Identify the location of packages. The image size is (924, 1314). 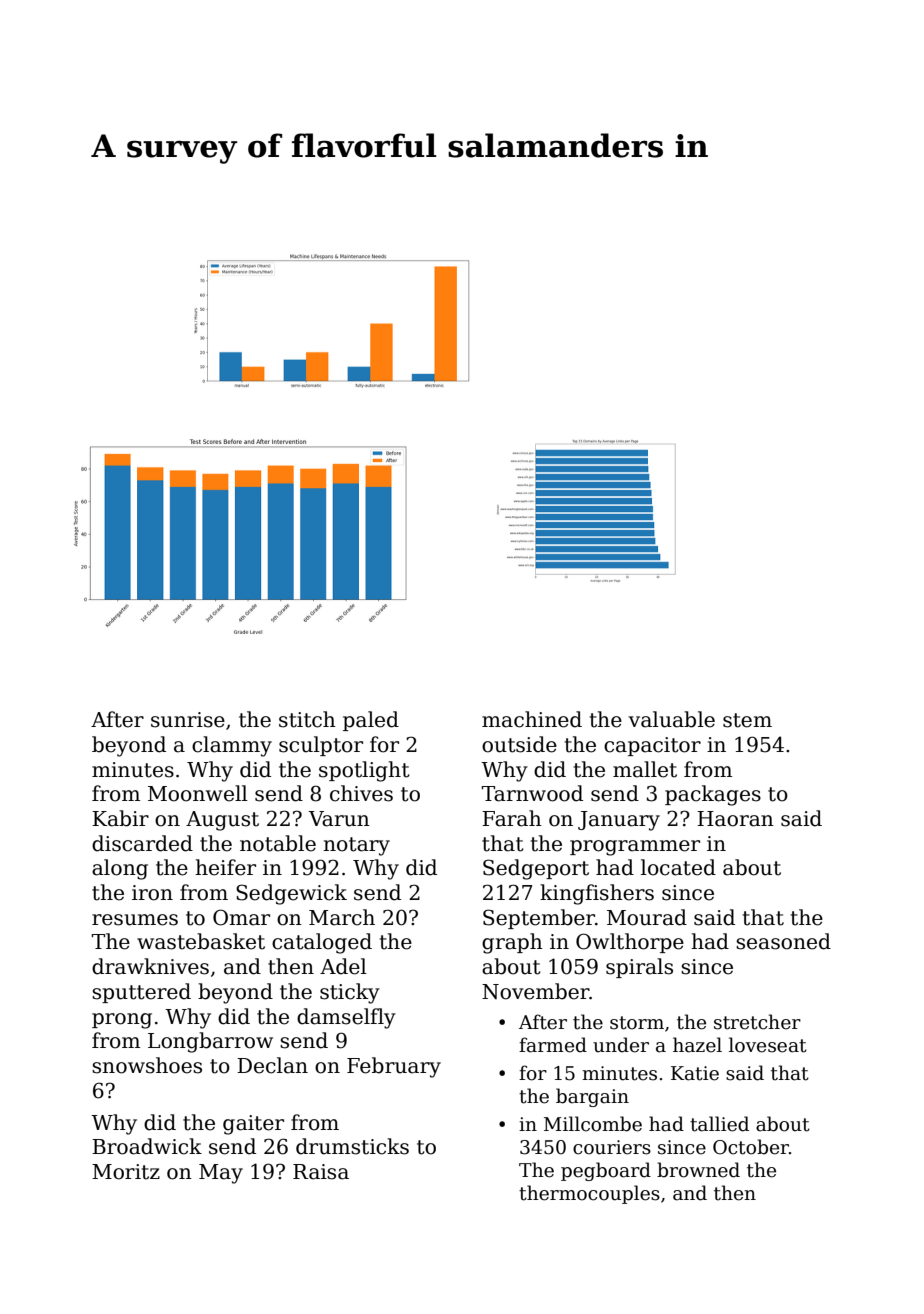
(713, 795).
